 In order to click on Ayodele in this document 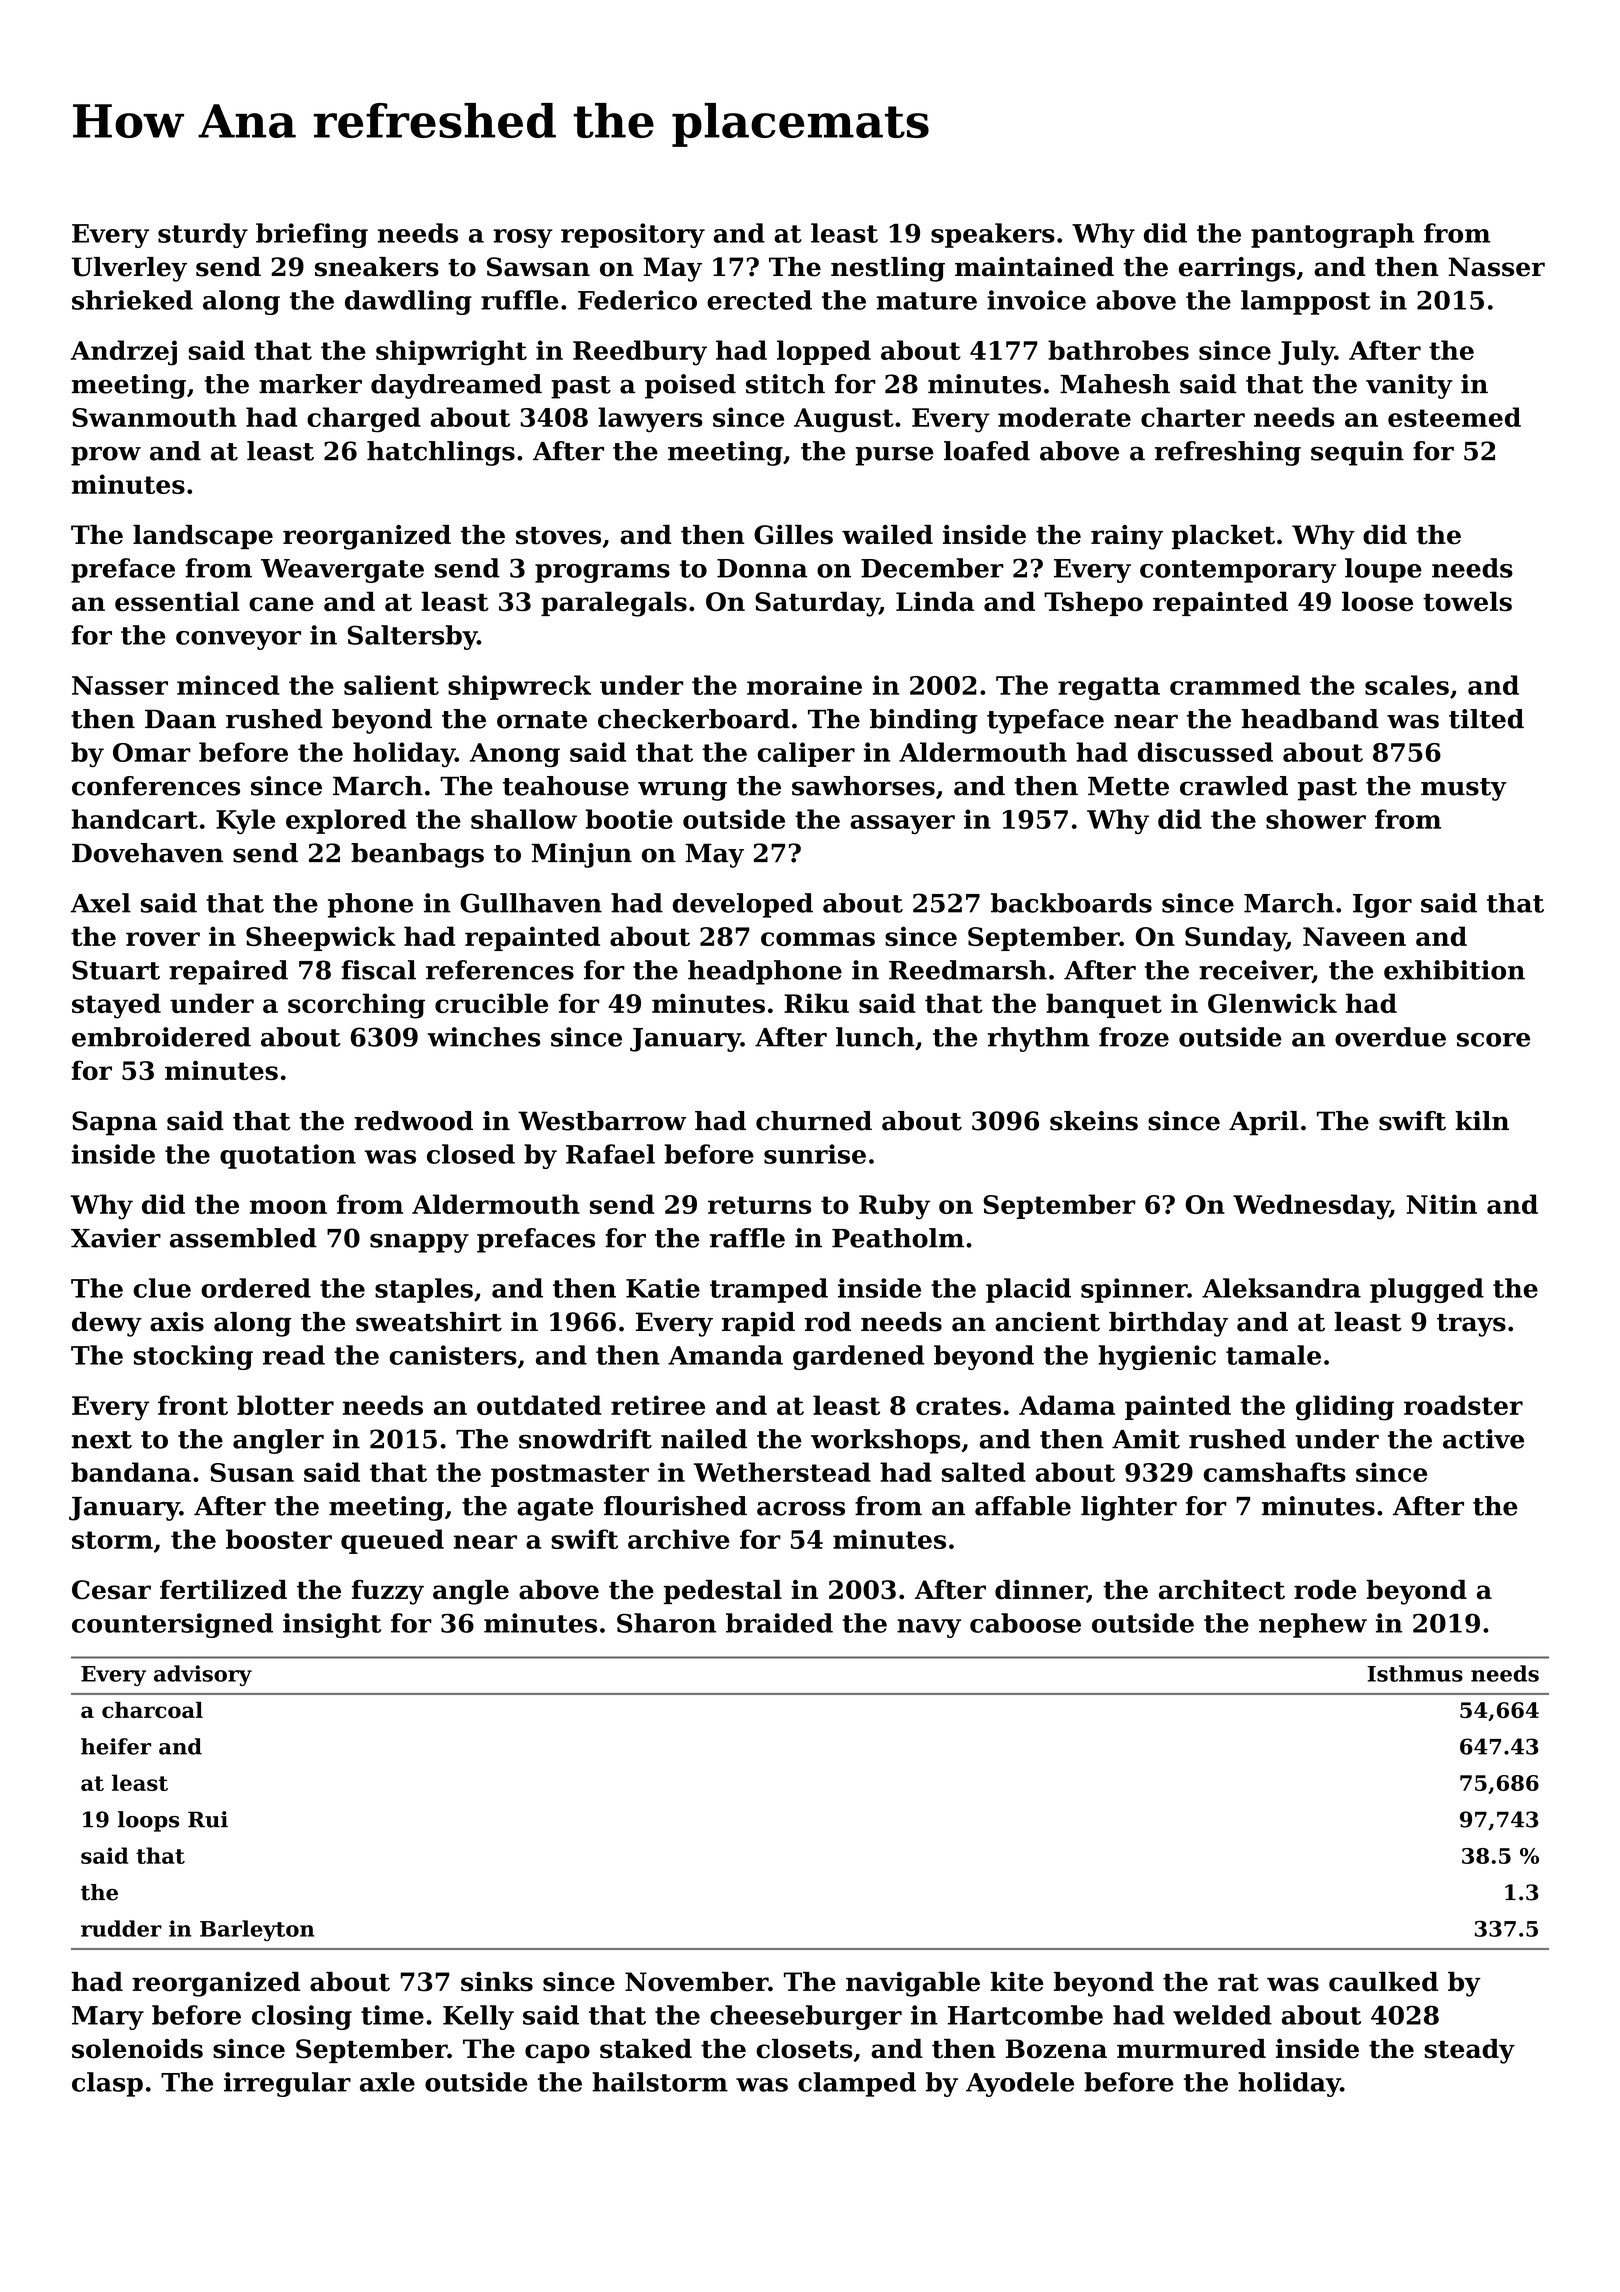, I will do `click(1020, 2084)`.
